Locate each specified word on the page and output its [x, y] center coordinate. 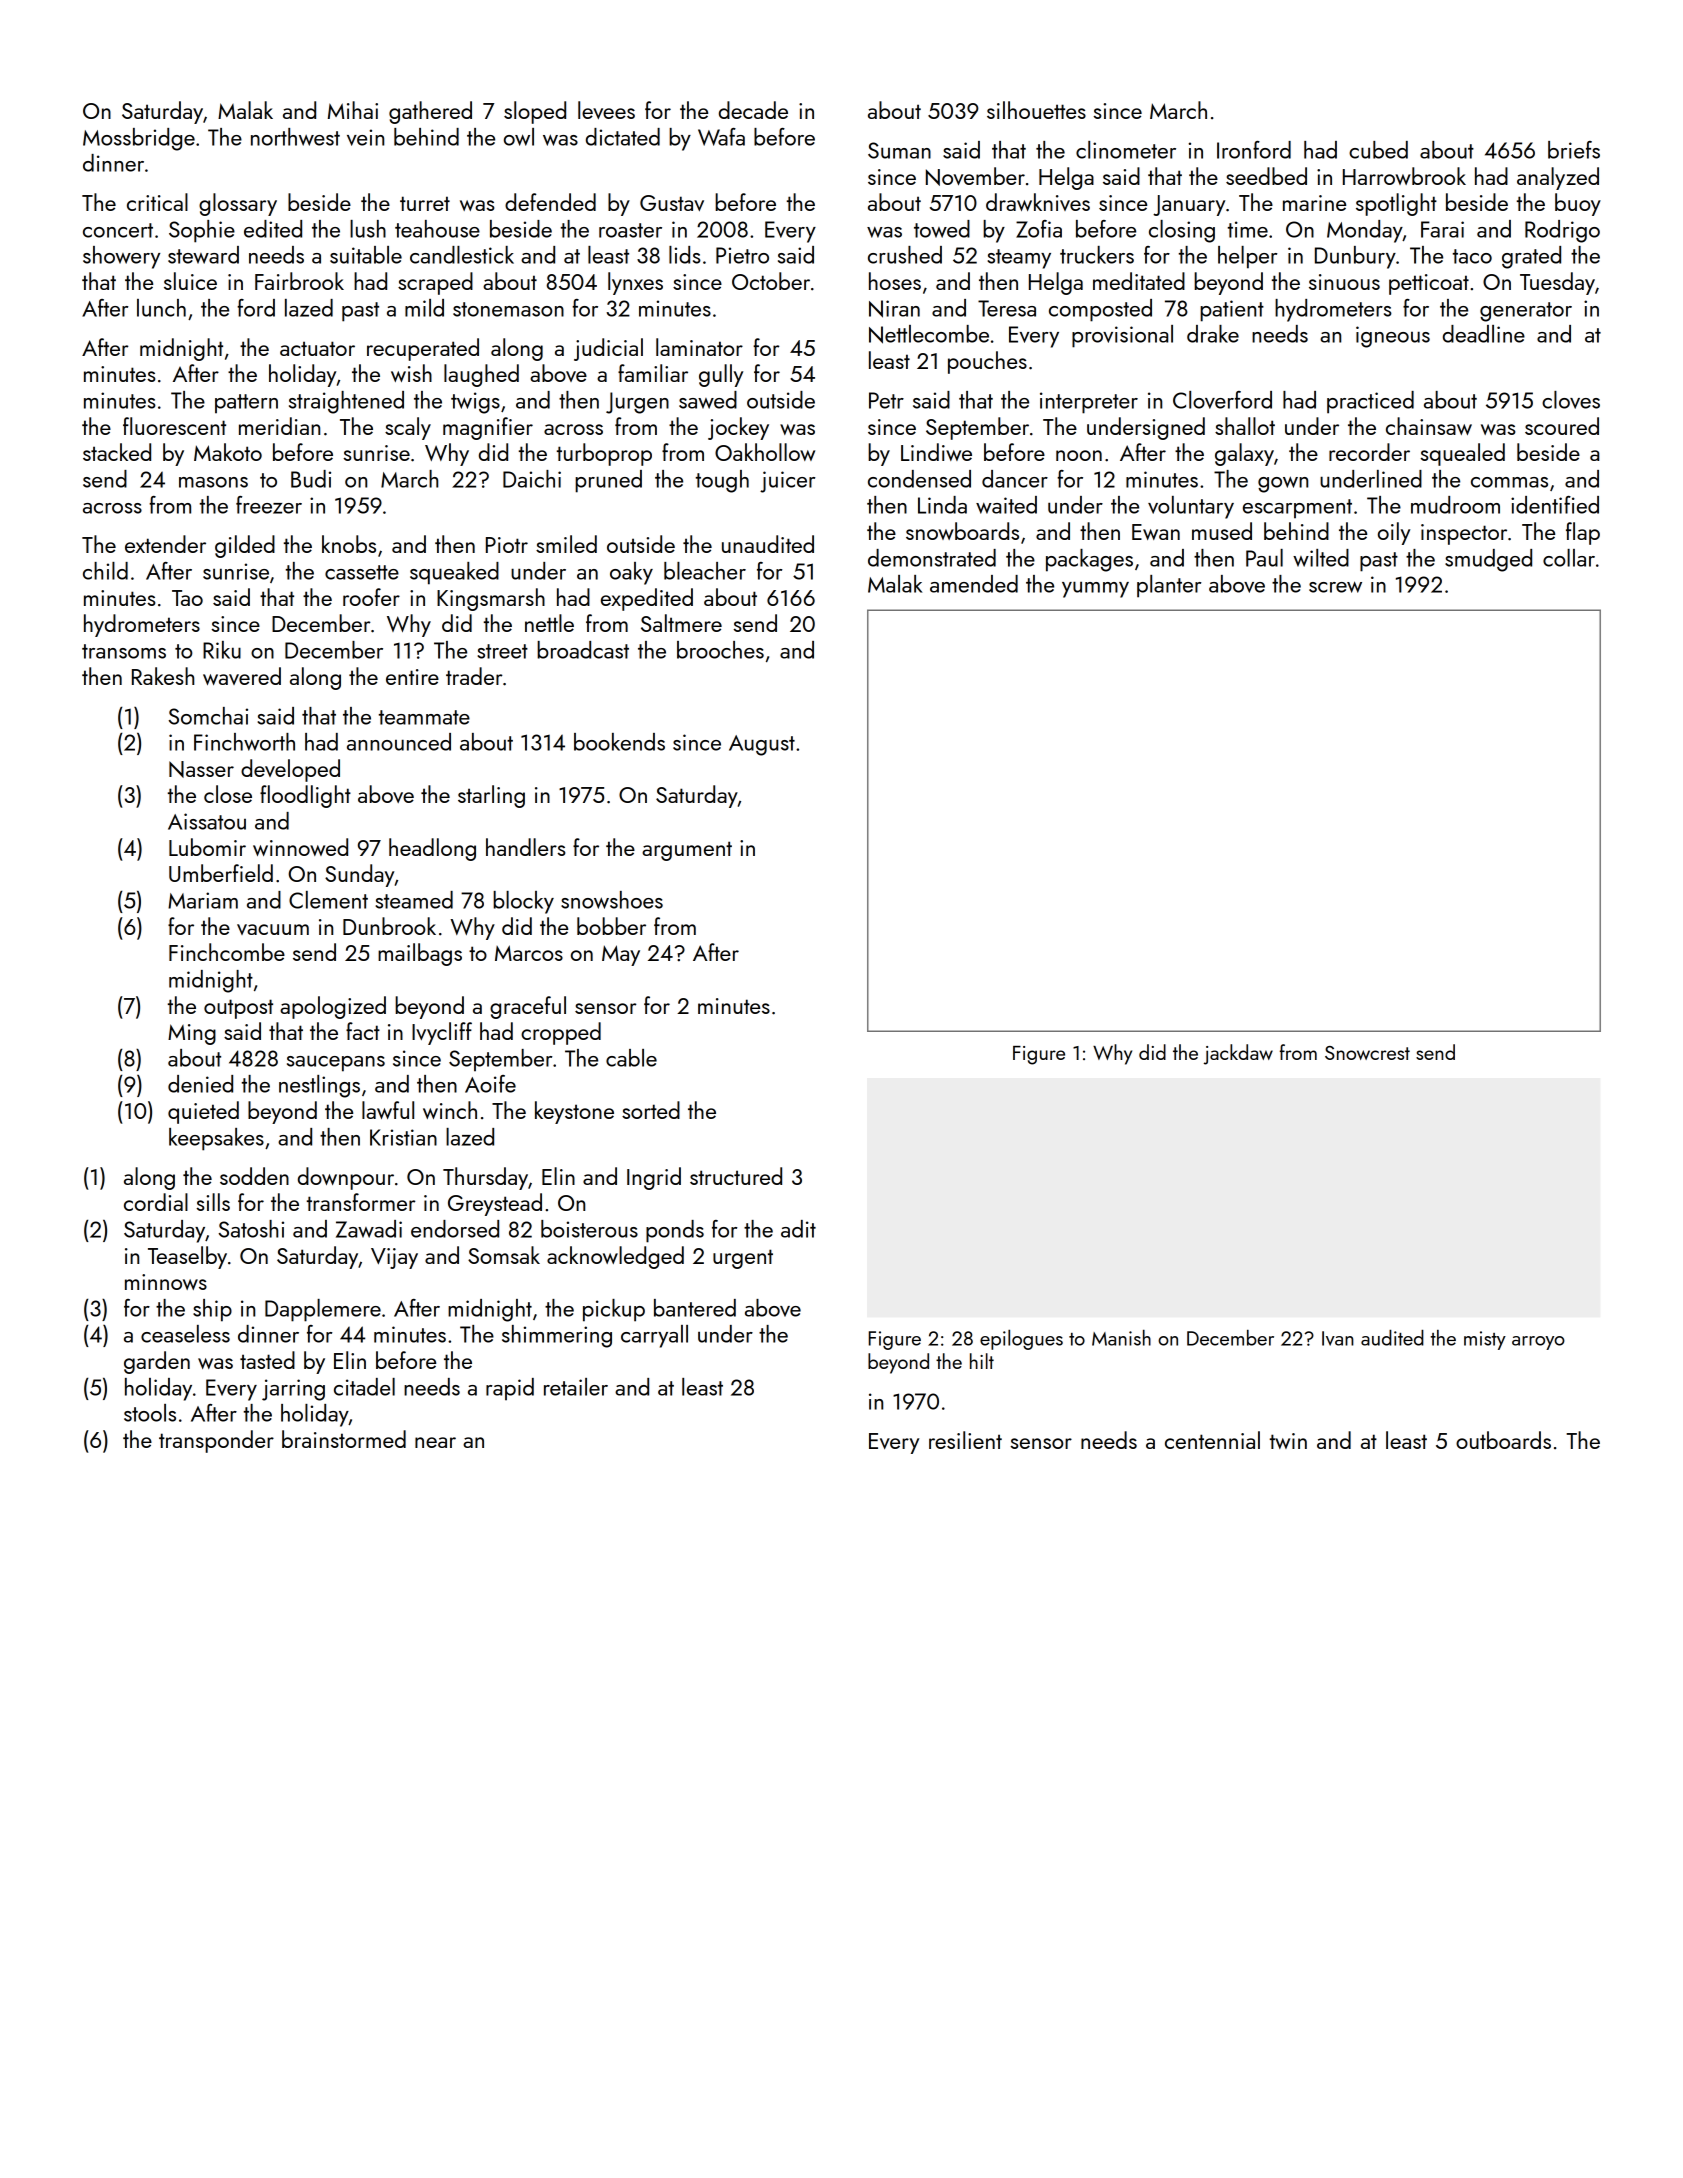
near [435, 1442]
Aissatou [207, 821]
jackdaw [1238, 1054]
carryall [654, 1336]
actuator [317, 348]
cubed [1378, 150]
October [771, 281]
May [621, 955]
